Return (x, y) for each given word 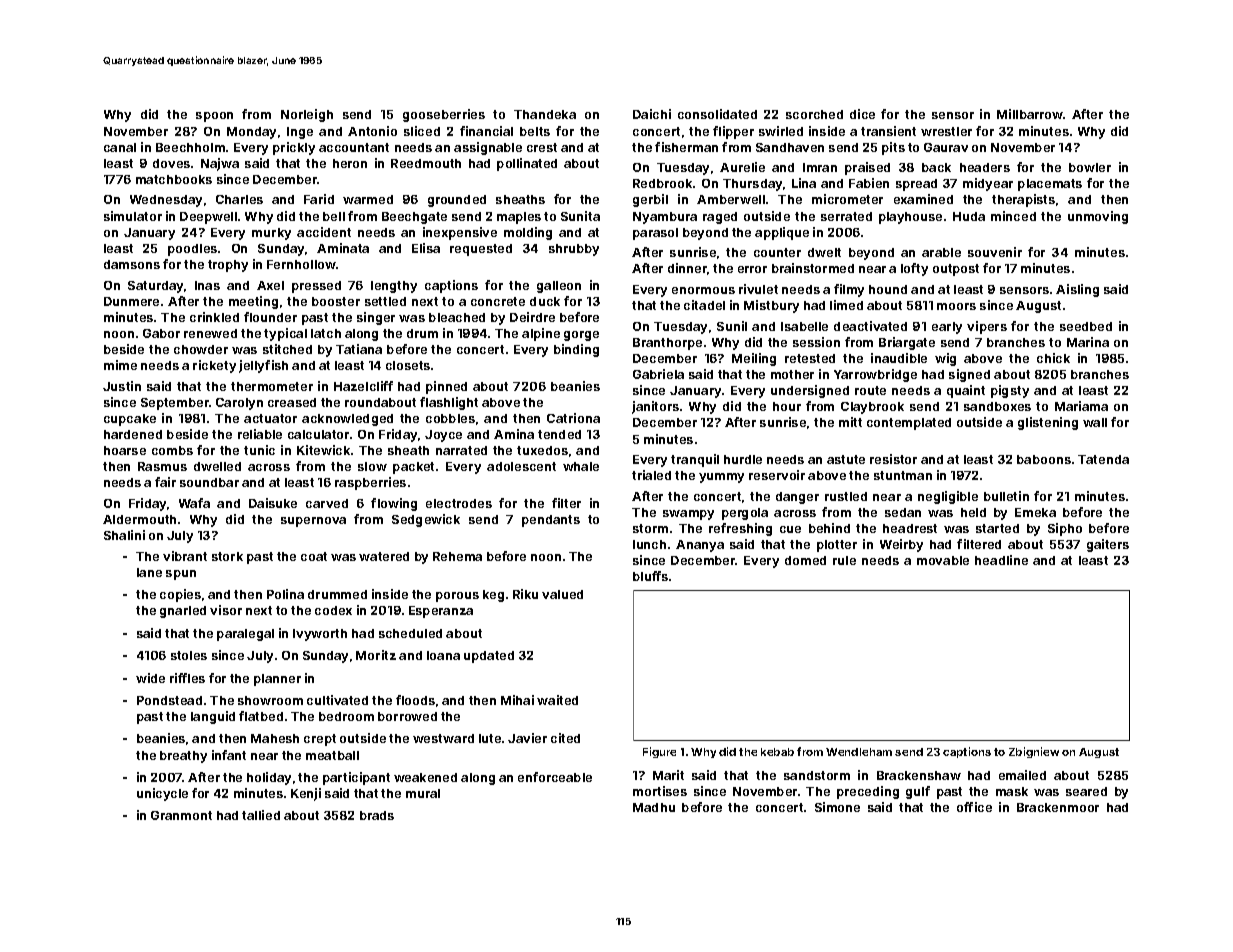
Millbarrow (1030, 114)
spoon (214, 117)
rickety (214, 366)
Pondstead (169, 700)
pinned (446, 387)
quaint (966, 391)
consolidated (717, 114)
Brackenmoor (1058, 807)
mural (423, 793)
